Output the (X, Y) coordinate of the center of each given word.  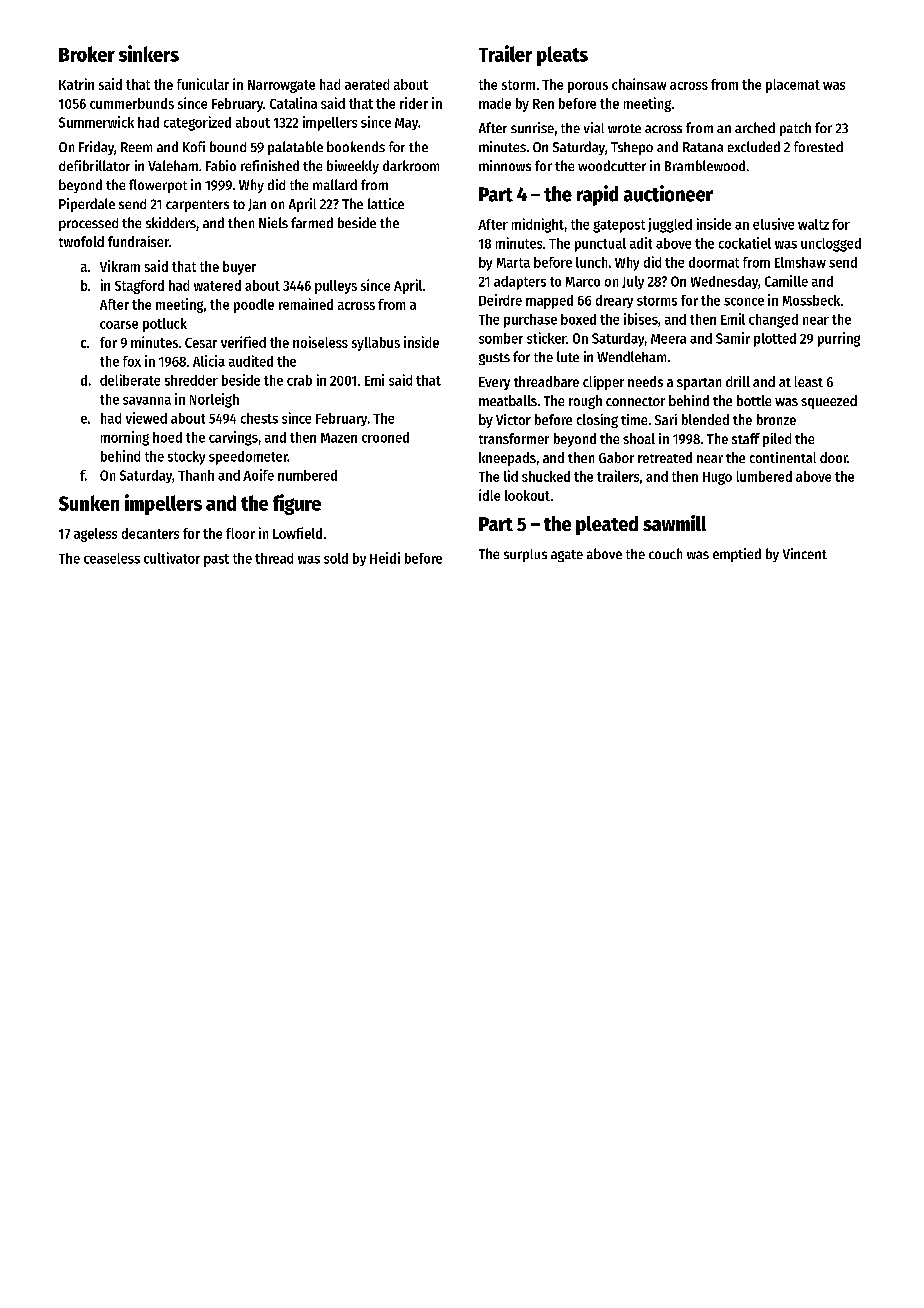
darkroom (411, 165)
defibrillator (94, 165)
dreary (614, 301)
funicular (203, 84)
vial (594, 127)
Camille (786, 281)
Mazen (339, 438)
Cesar (201, 343)
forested (818, 146)
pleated (607, 525)
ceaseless (112, 558)
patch (795, 129)
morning (125, 438)
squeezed (829, 402)
